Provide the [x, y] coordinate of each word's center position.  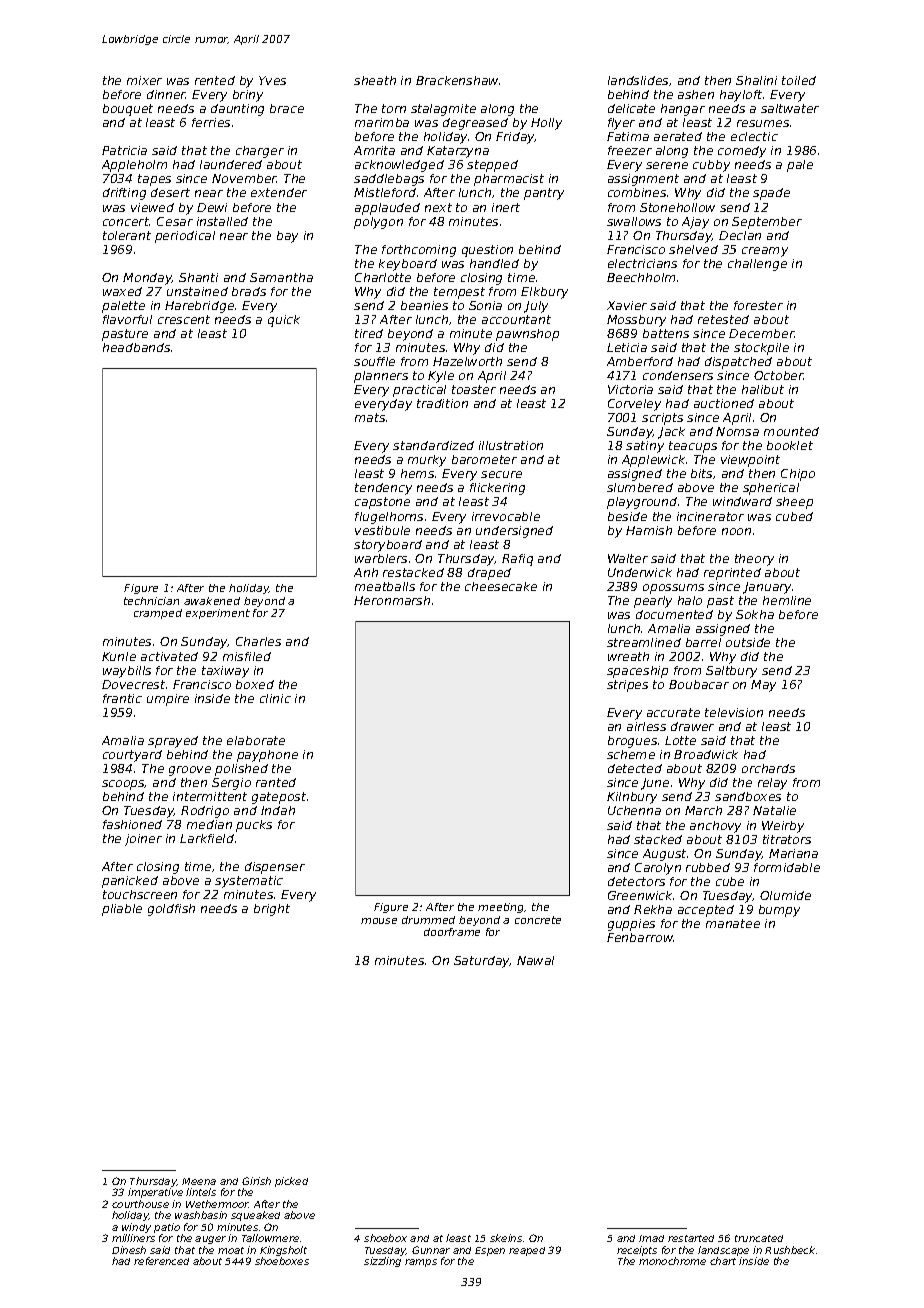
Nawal [535, 960]
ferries [211, 122]
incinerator [710, 516]
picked [291, 1182]
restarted [691, 1238]
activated [169, 656]
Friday [515, 138]
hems [417, 473]
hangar [683, 110]
